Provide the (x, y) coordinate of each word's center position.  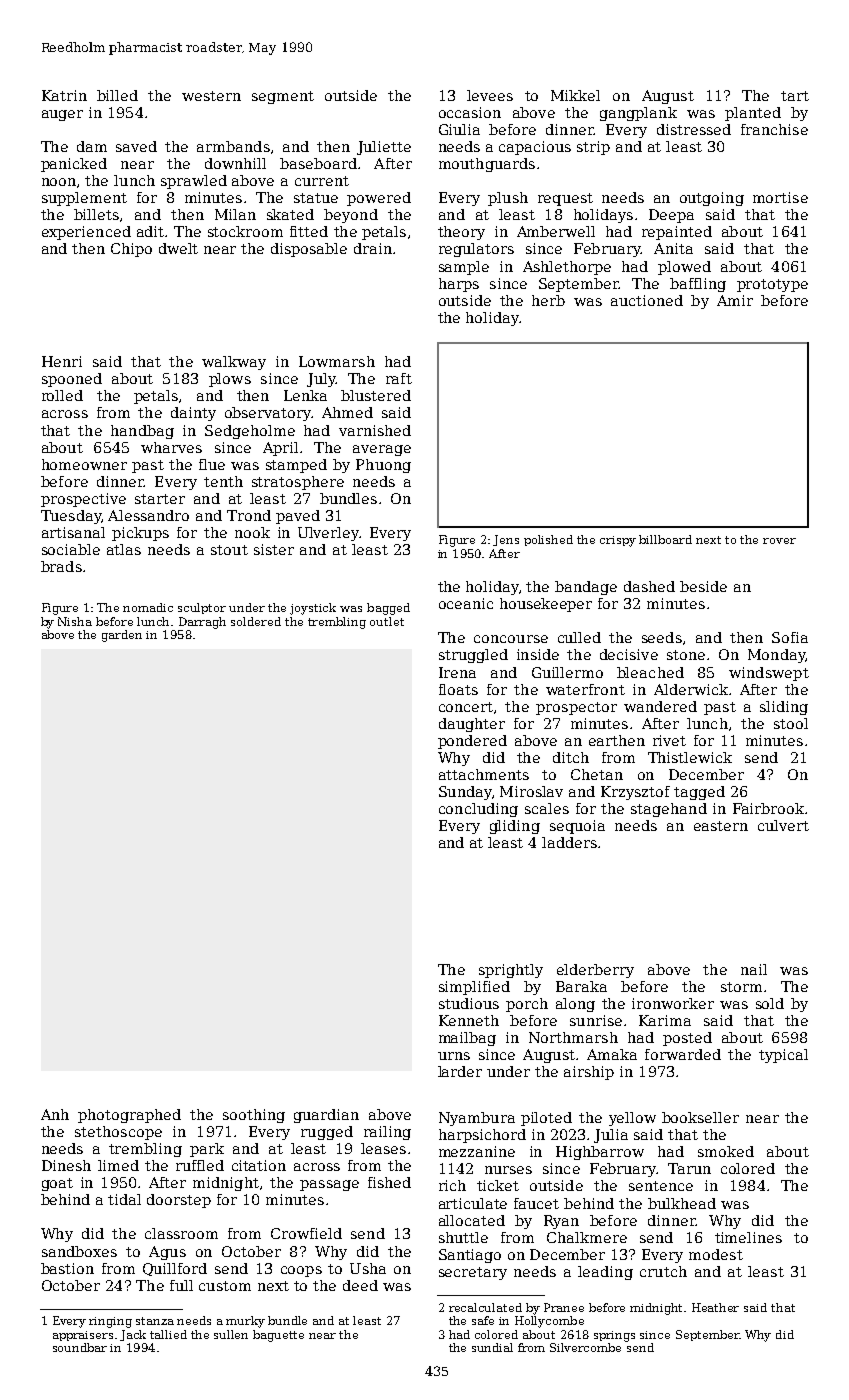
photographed (129, 1116)
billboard (665, 539)
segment (283, 97)
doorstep (179, 1201)
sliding (784, 708)
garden (122, 636)
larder (460, 1071)
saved (136, 146)
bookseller (700, 1117)
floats (458, 689)
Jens (506, 540)
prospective (83, 500)
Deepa (671, 216)
